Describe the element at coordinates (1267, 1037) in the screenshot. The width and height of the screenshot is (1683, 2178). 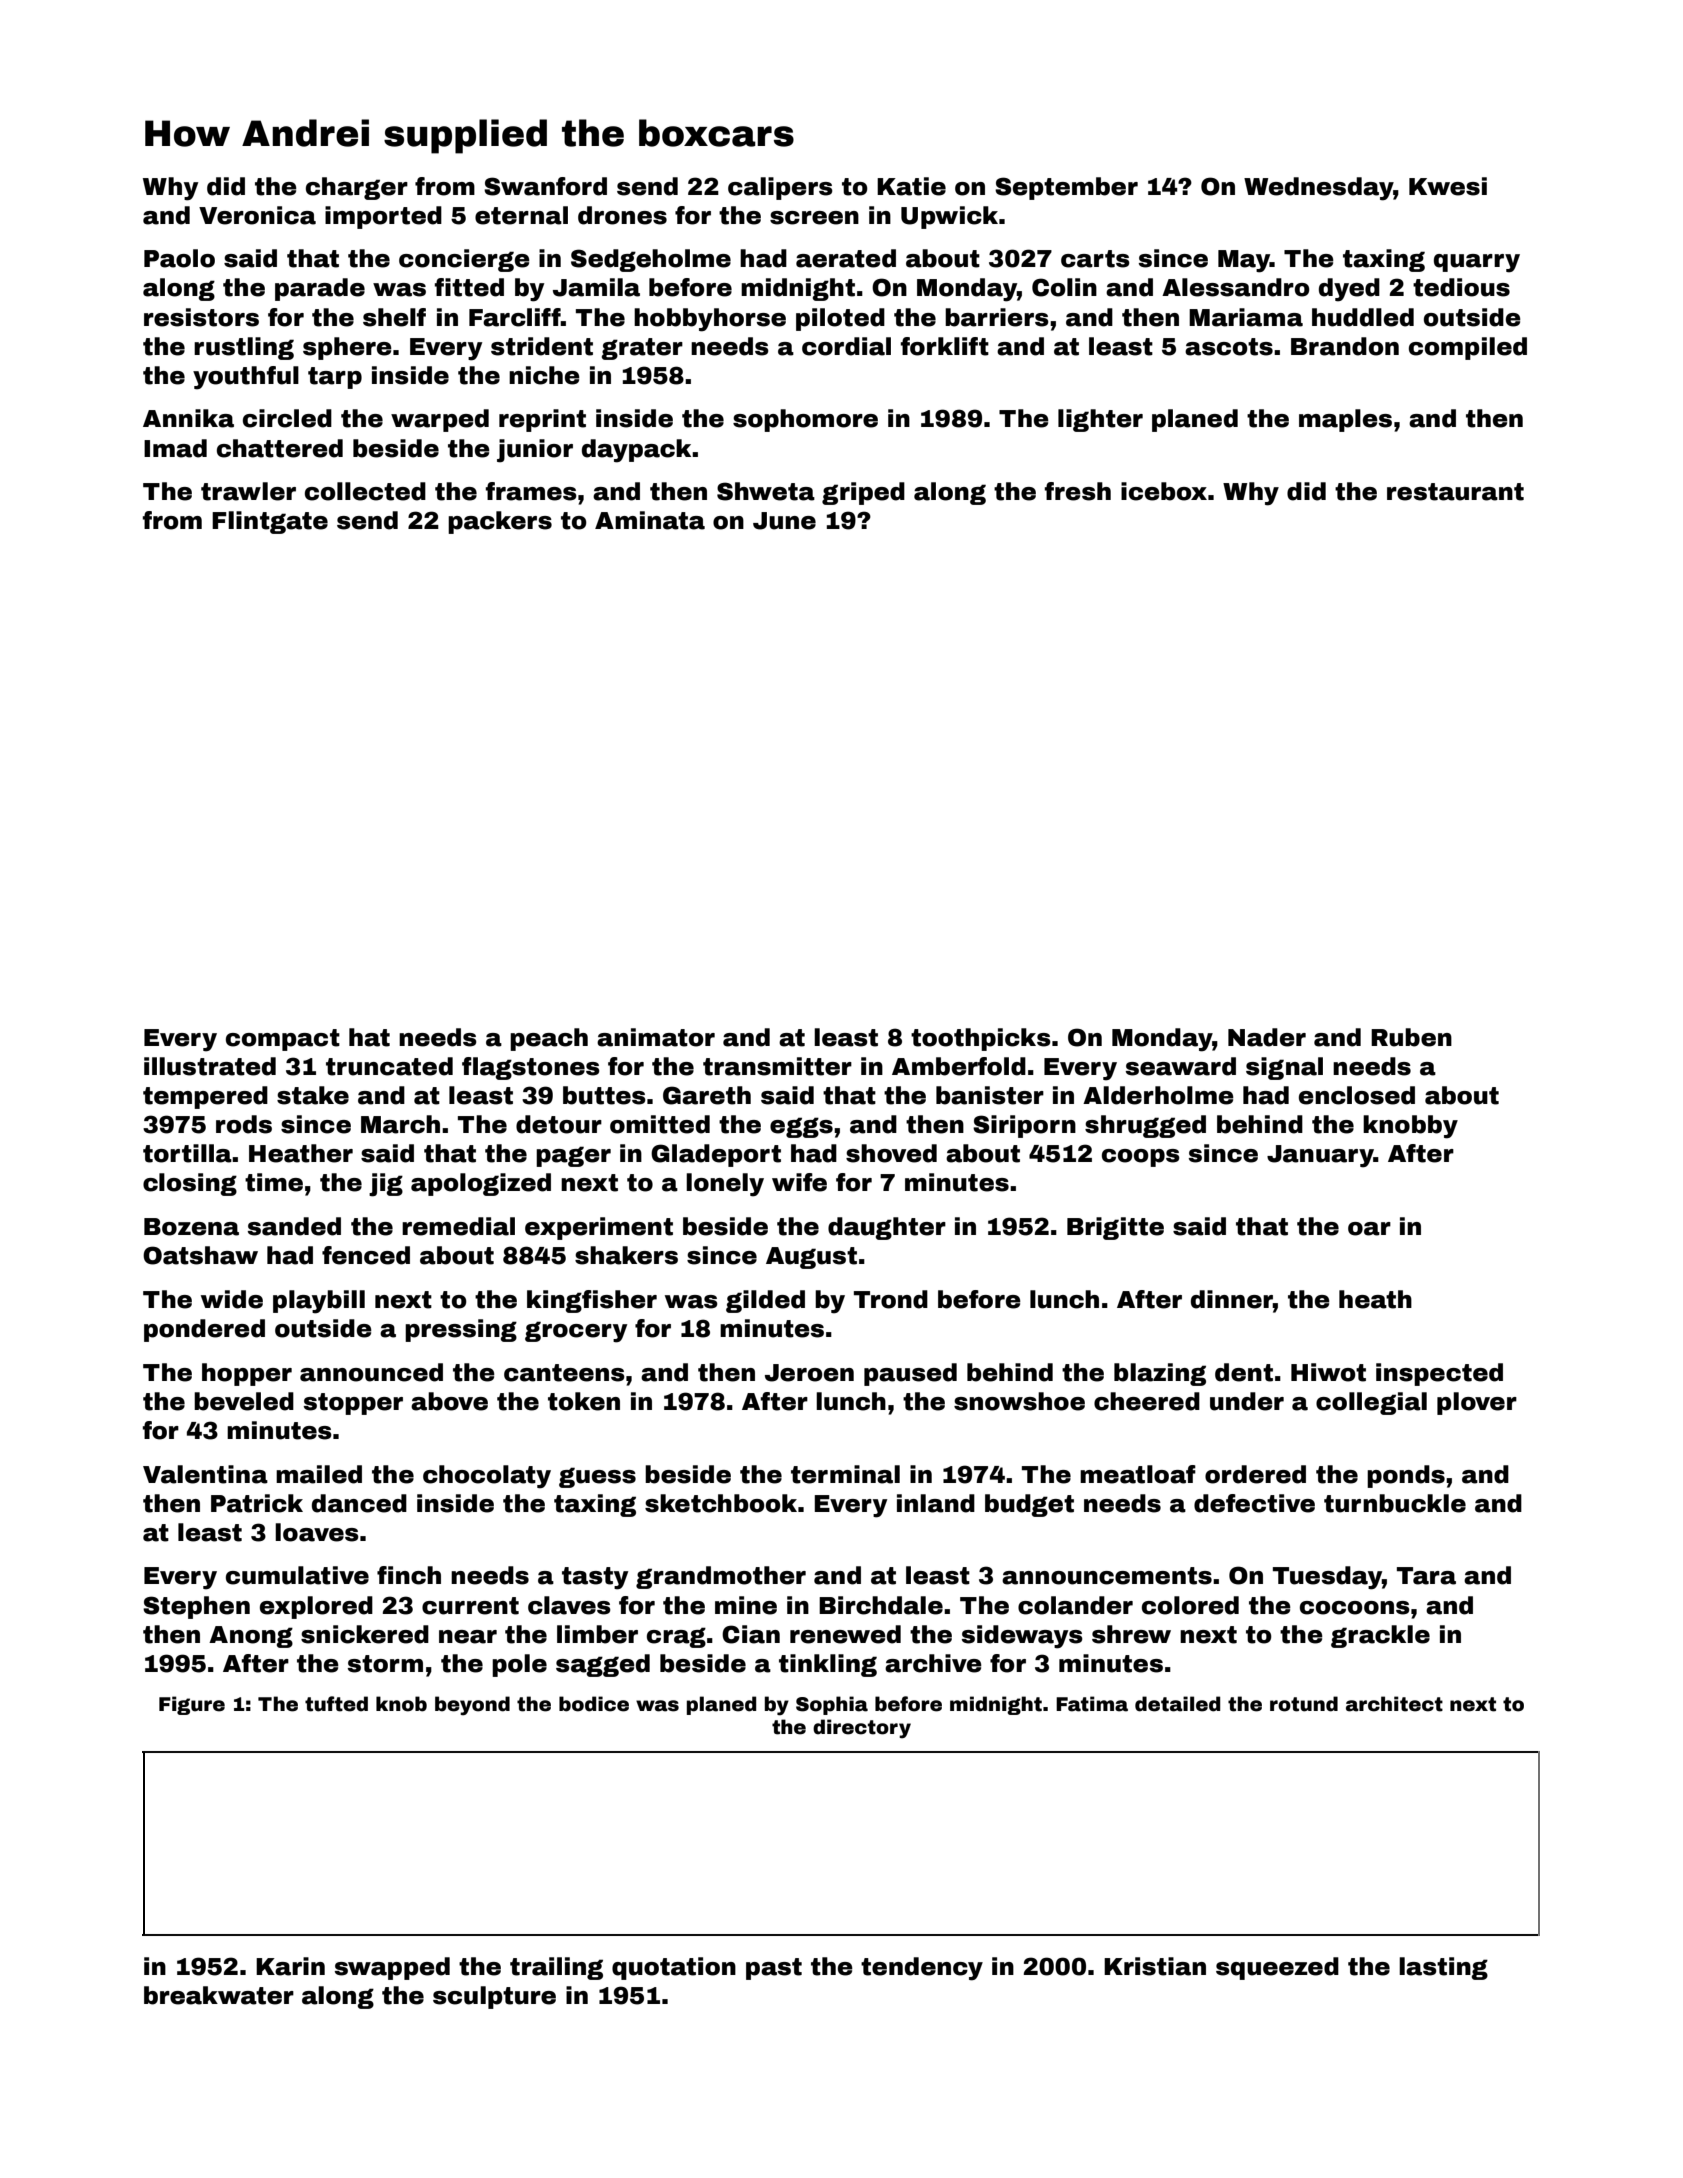
I see `Nader` at that location.
